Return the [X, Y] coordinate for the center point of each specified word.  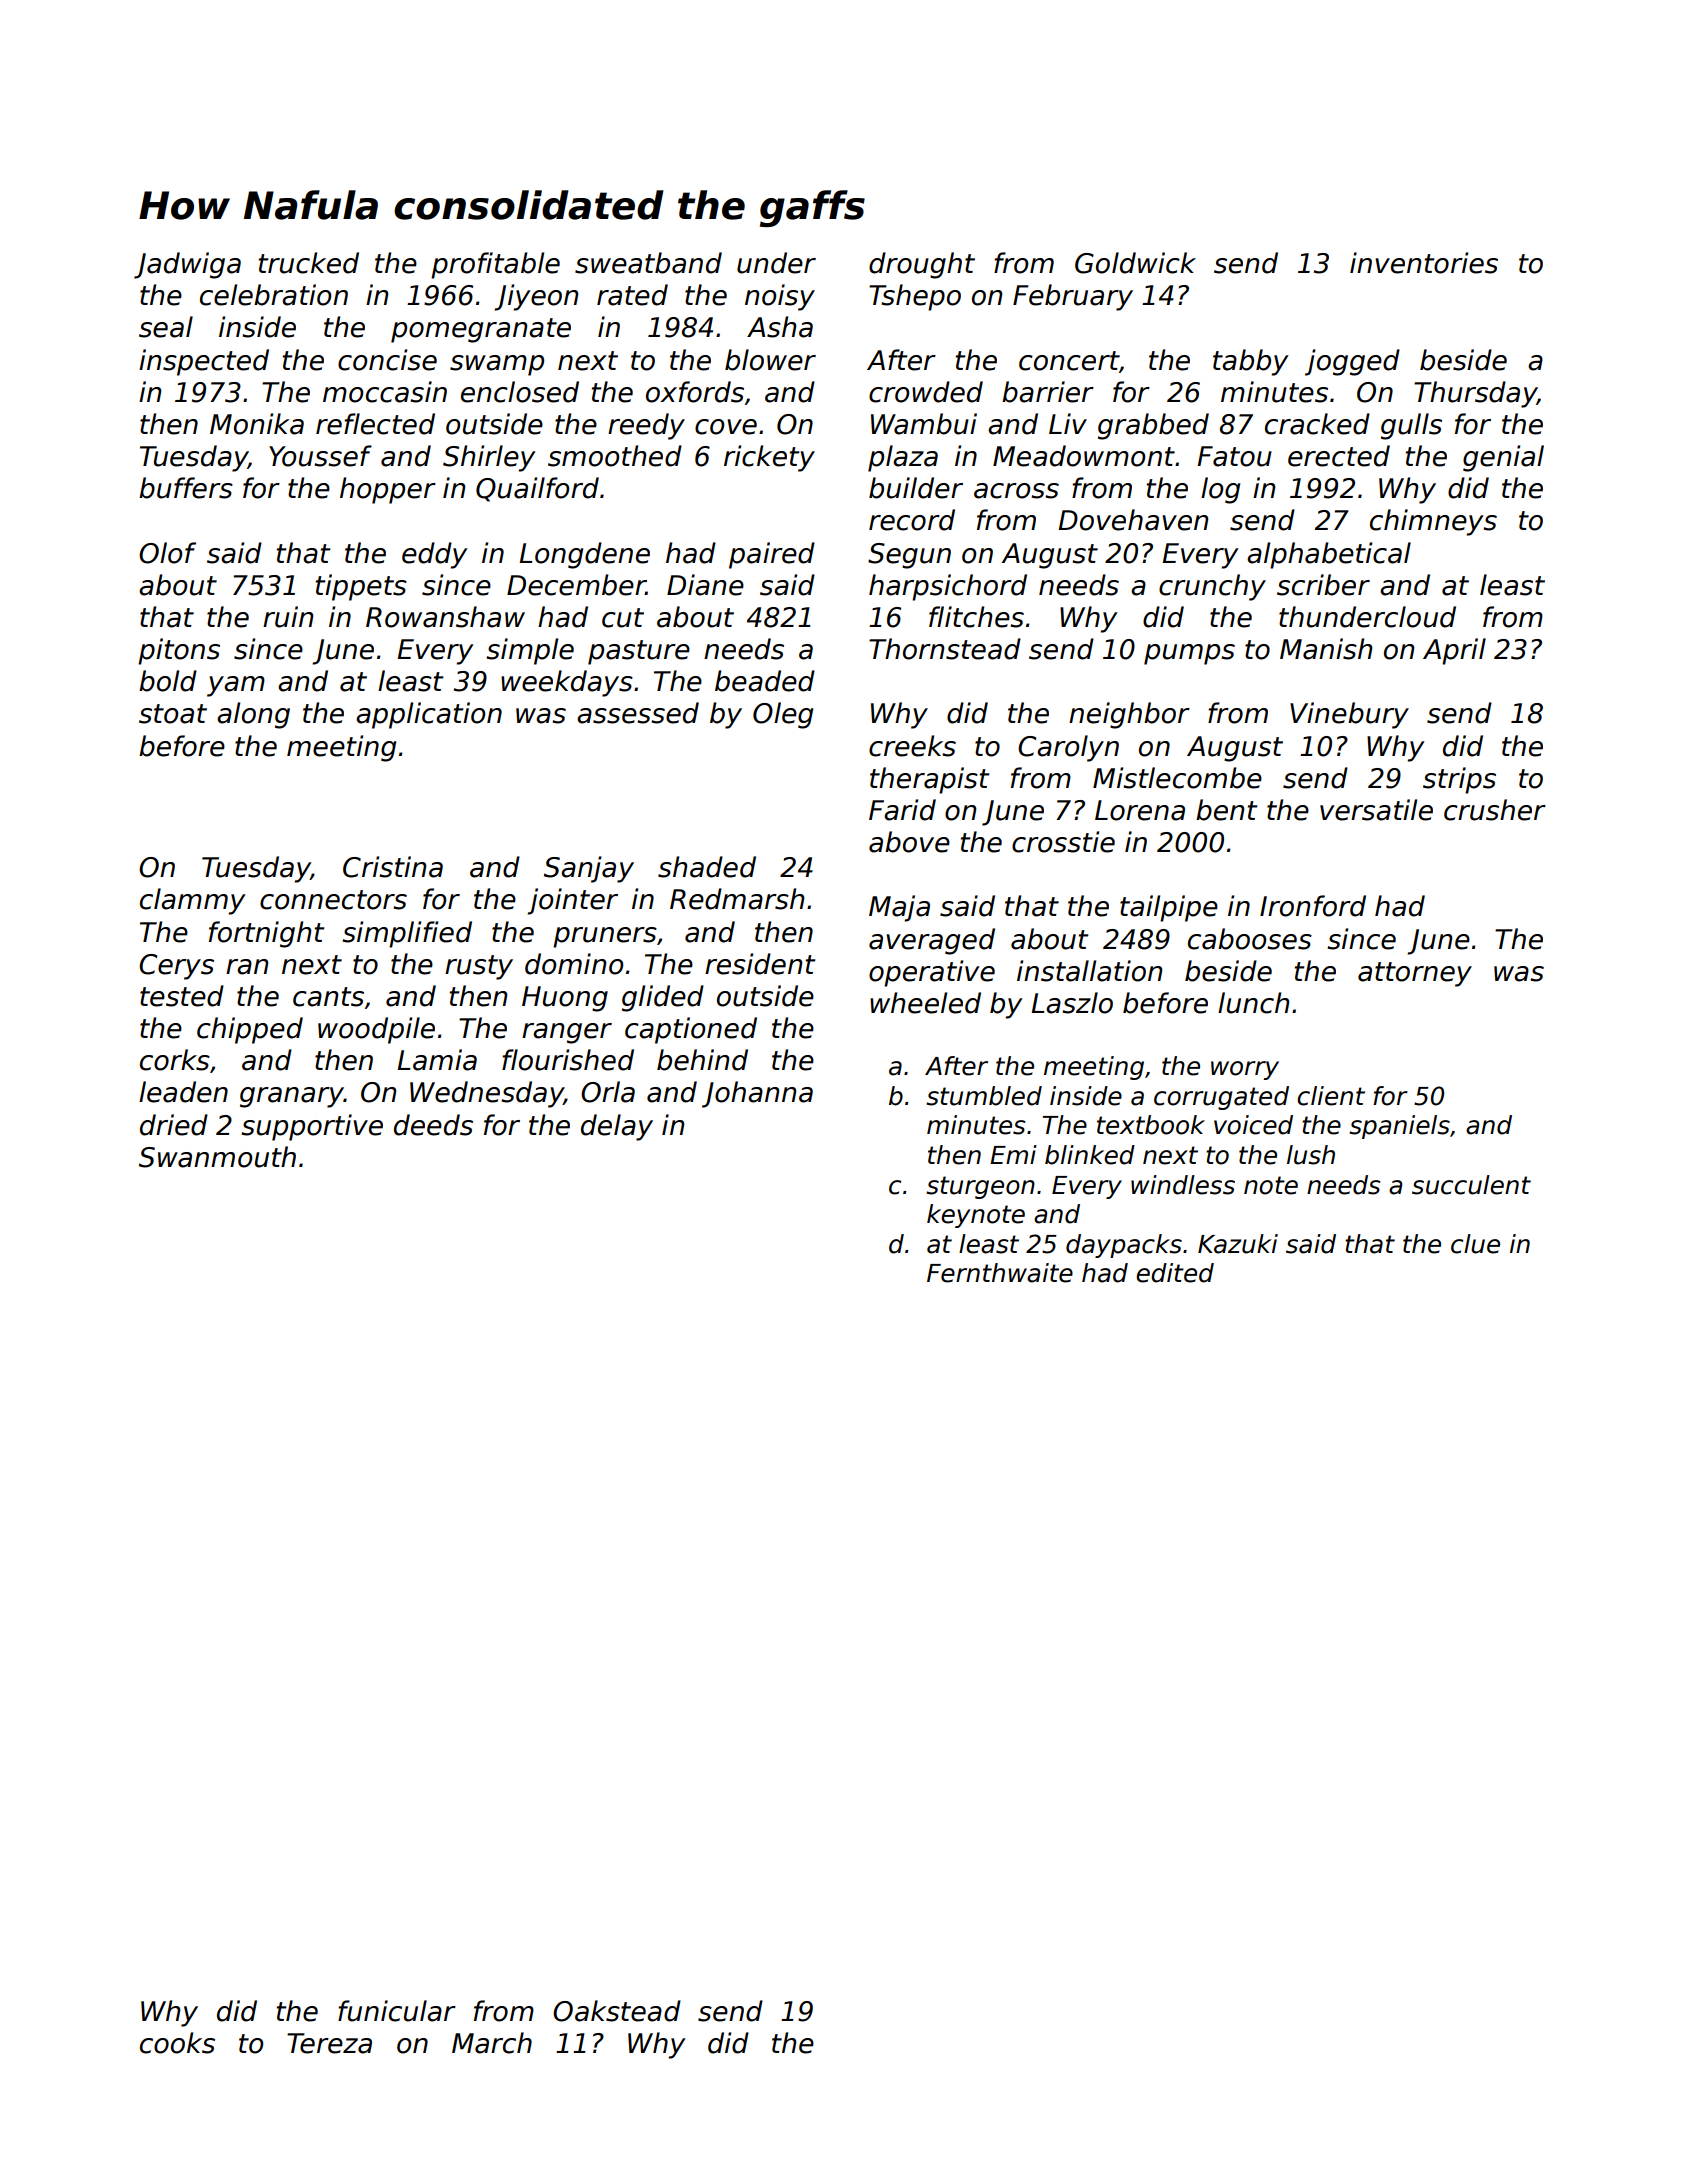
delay [617, 1127]
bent [1226, 810]
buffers [186, 488]
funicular [397, 2011]
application [429, 715]
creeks [912, 746]
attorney [1415, 974]
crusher [1495, 810]
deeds [433, 1125]
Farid [902, 810]
